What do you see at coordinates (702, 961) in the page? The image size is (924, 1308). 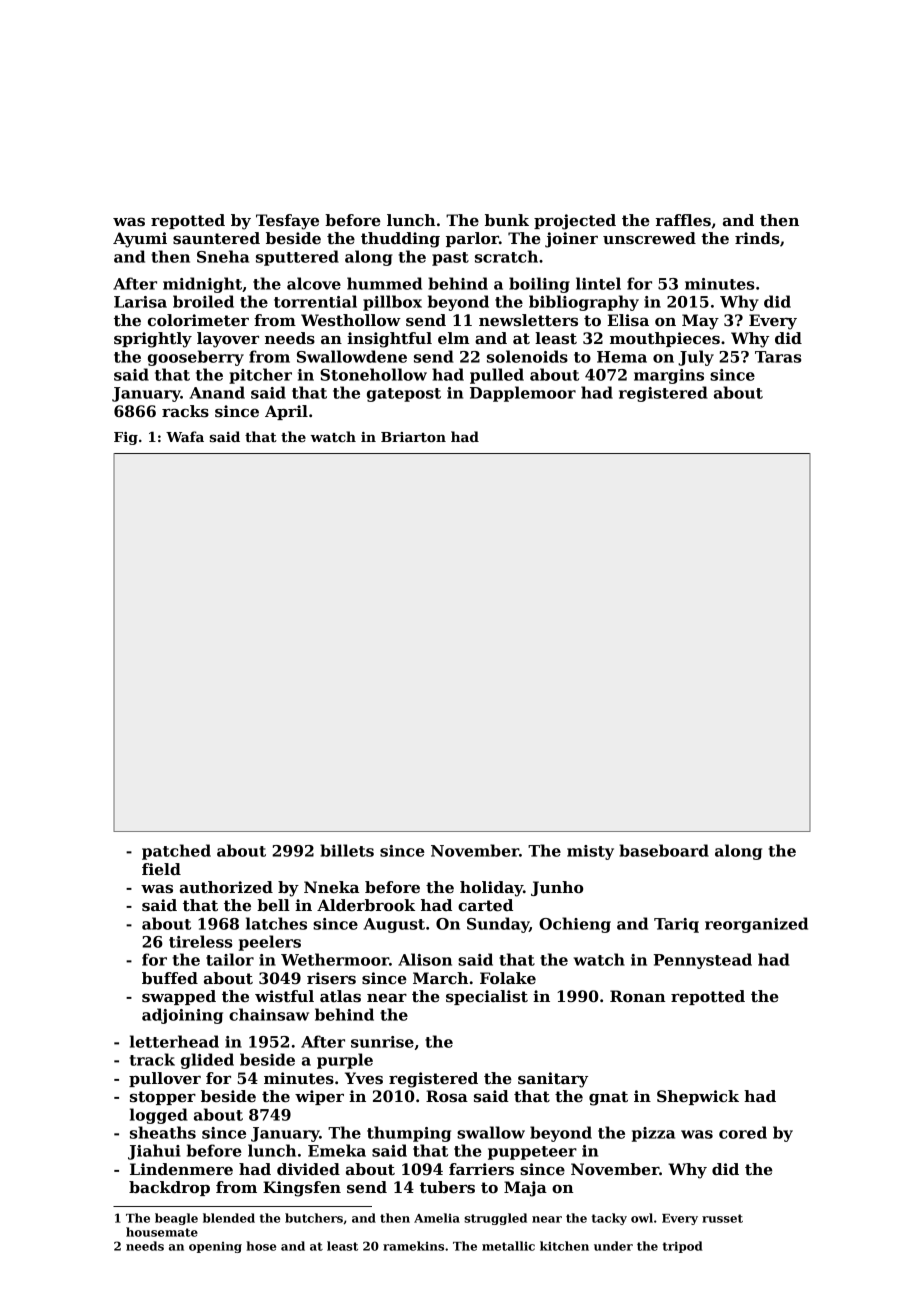 I see `Pennystead` at bounding box center [702, 961].
